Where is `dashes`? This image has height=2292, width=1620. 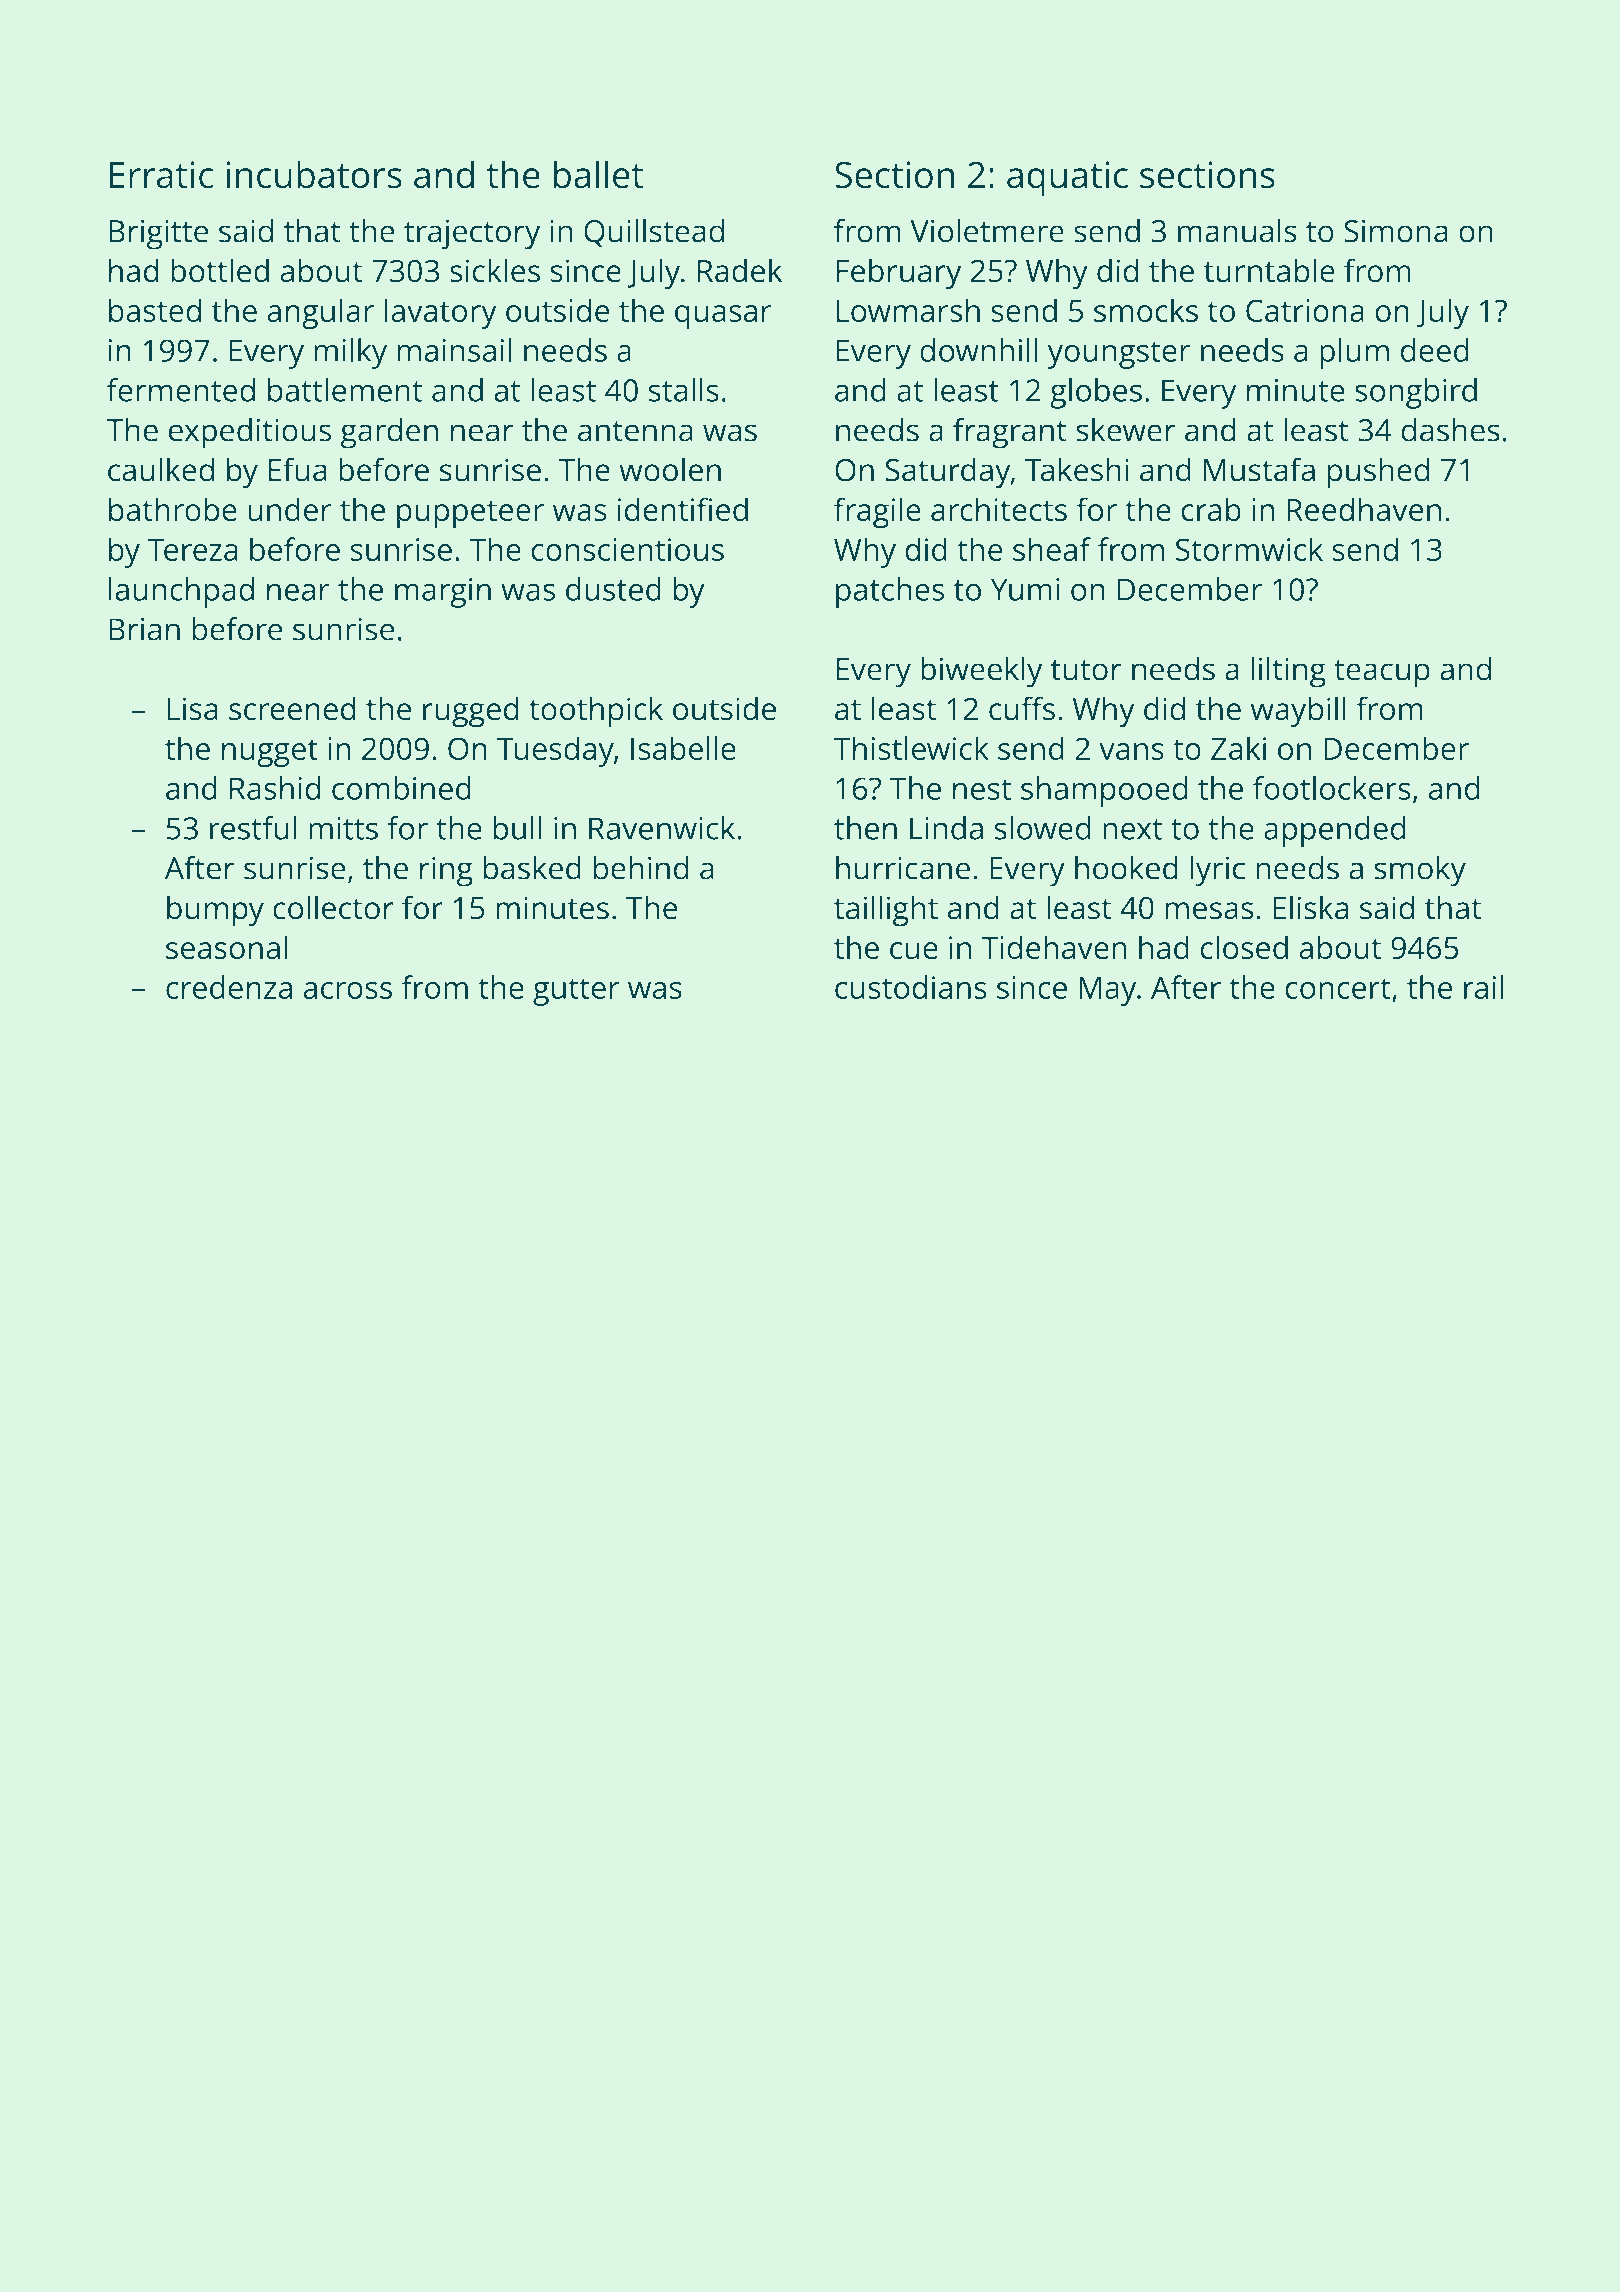 dashes is located at coordinates (1450, 430).
